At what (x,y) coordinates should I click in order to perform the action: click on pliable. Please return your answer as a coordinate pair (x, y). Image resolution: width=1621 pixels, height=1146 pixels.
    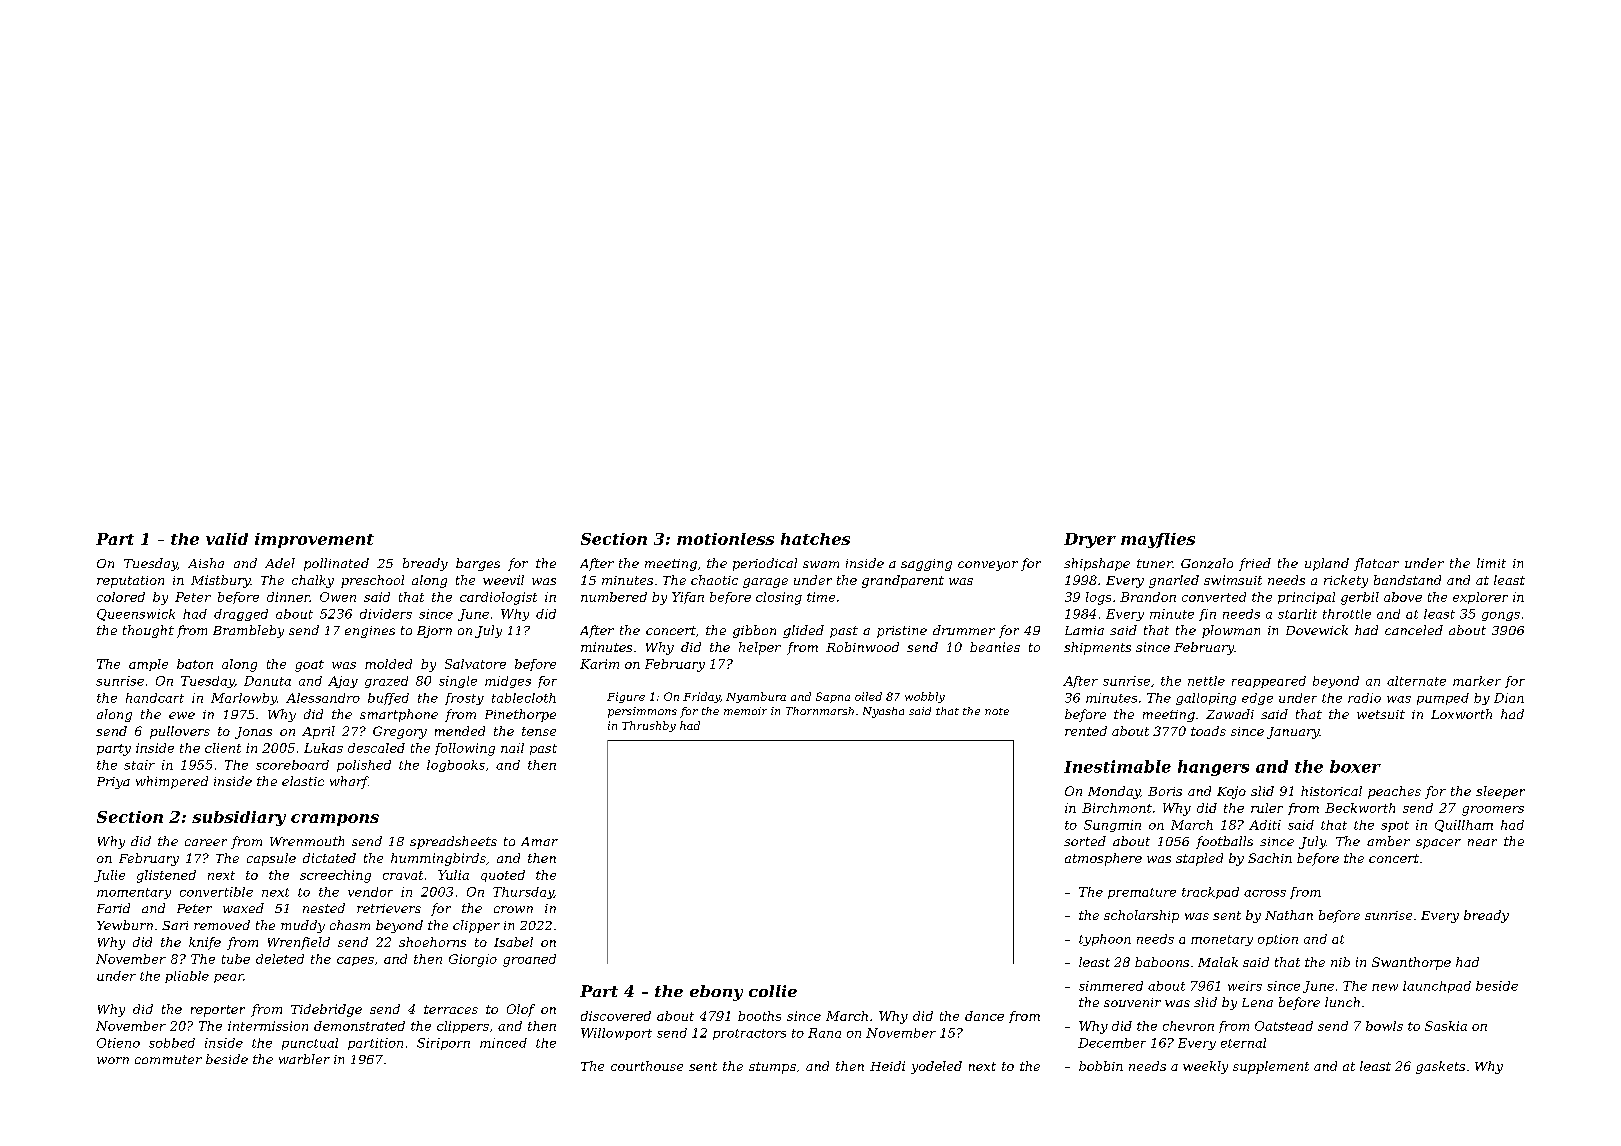
    Looking at the image, I should click on (187, 977).
